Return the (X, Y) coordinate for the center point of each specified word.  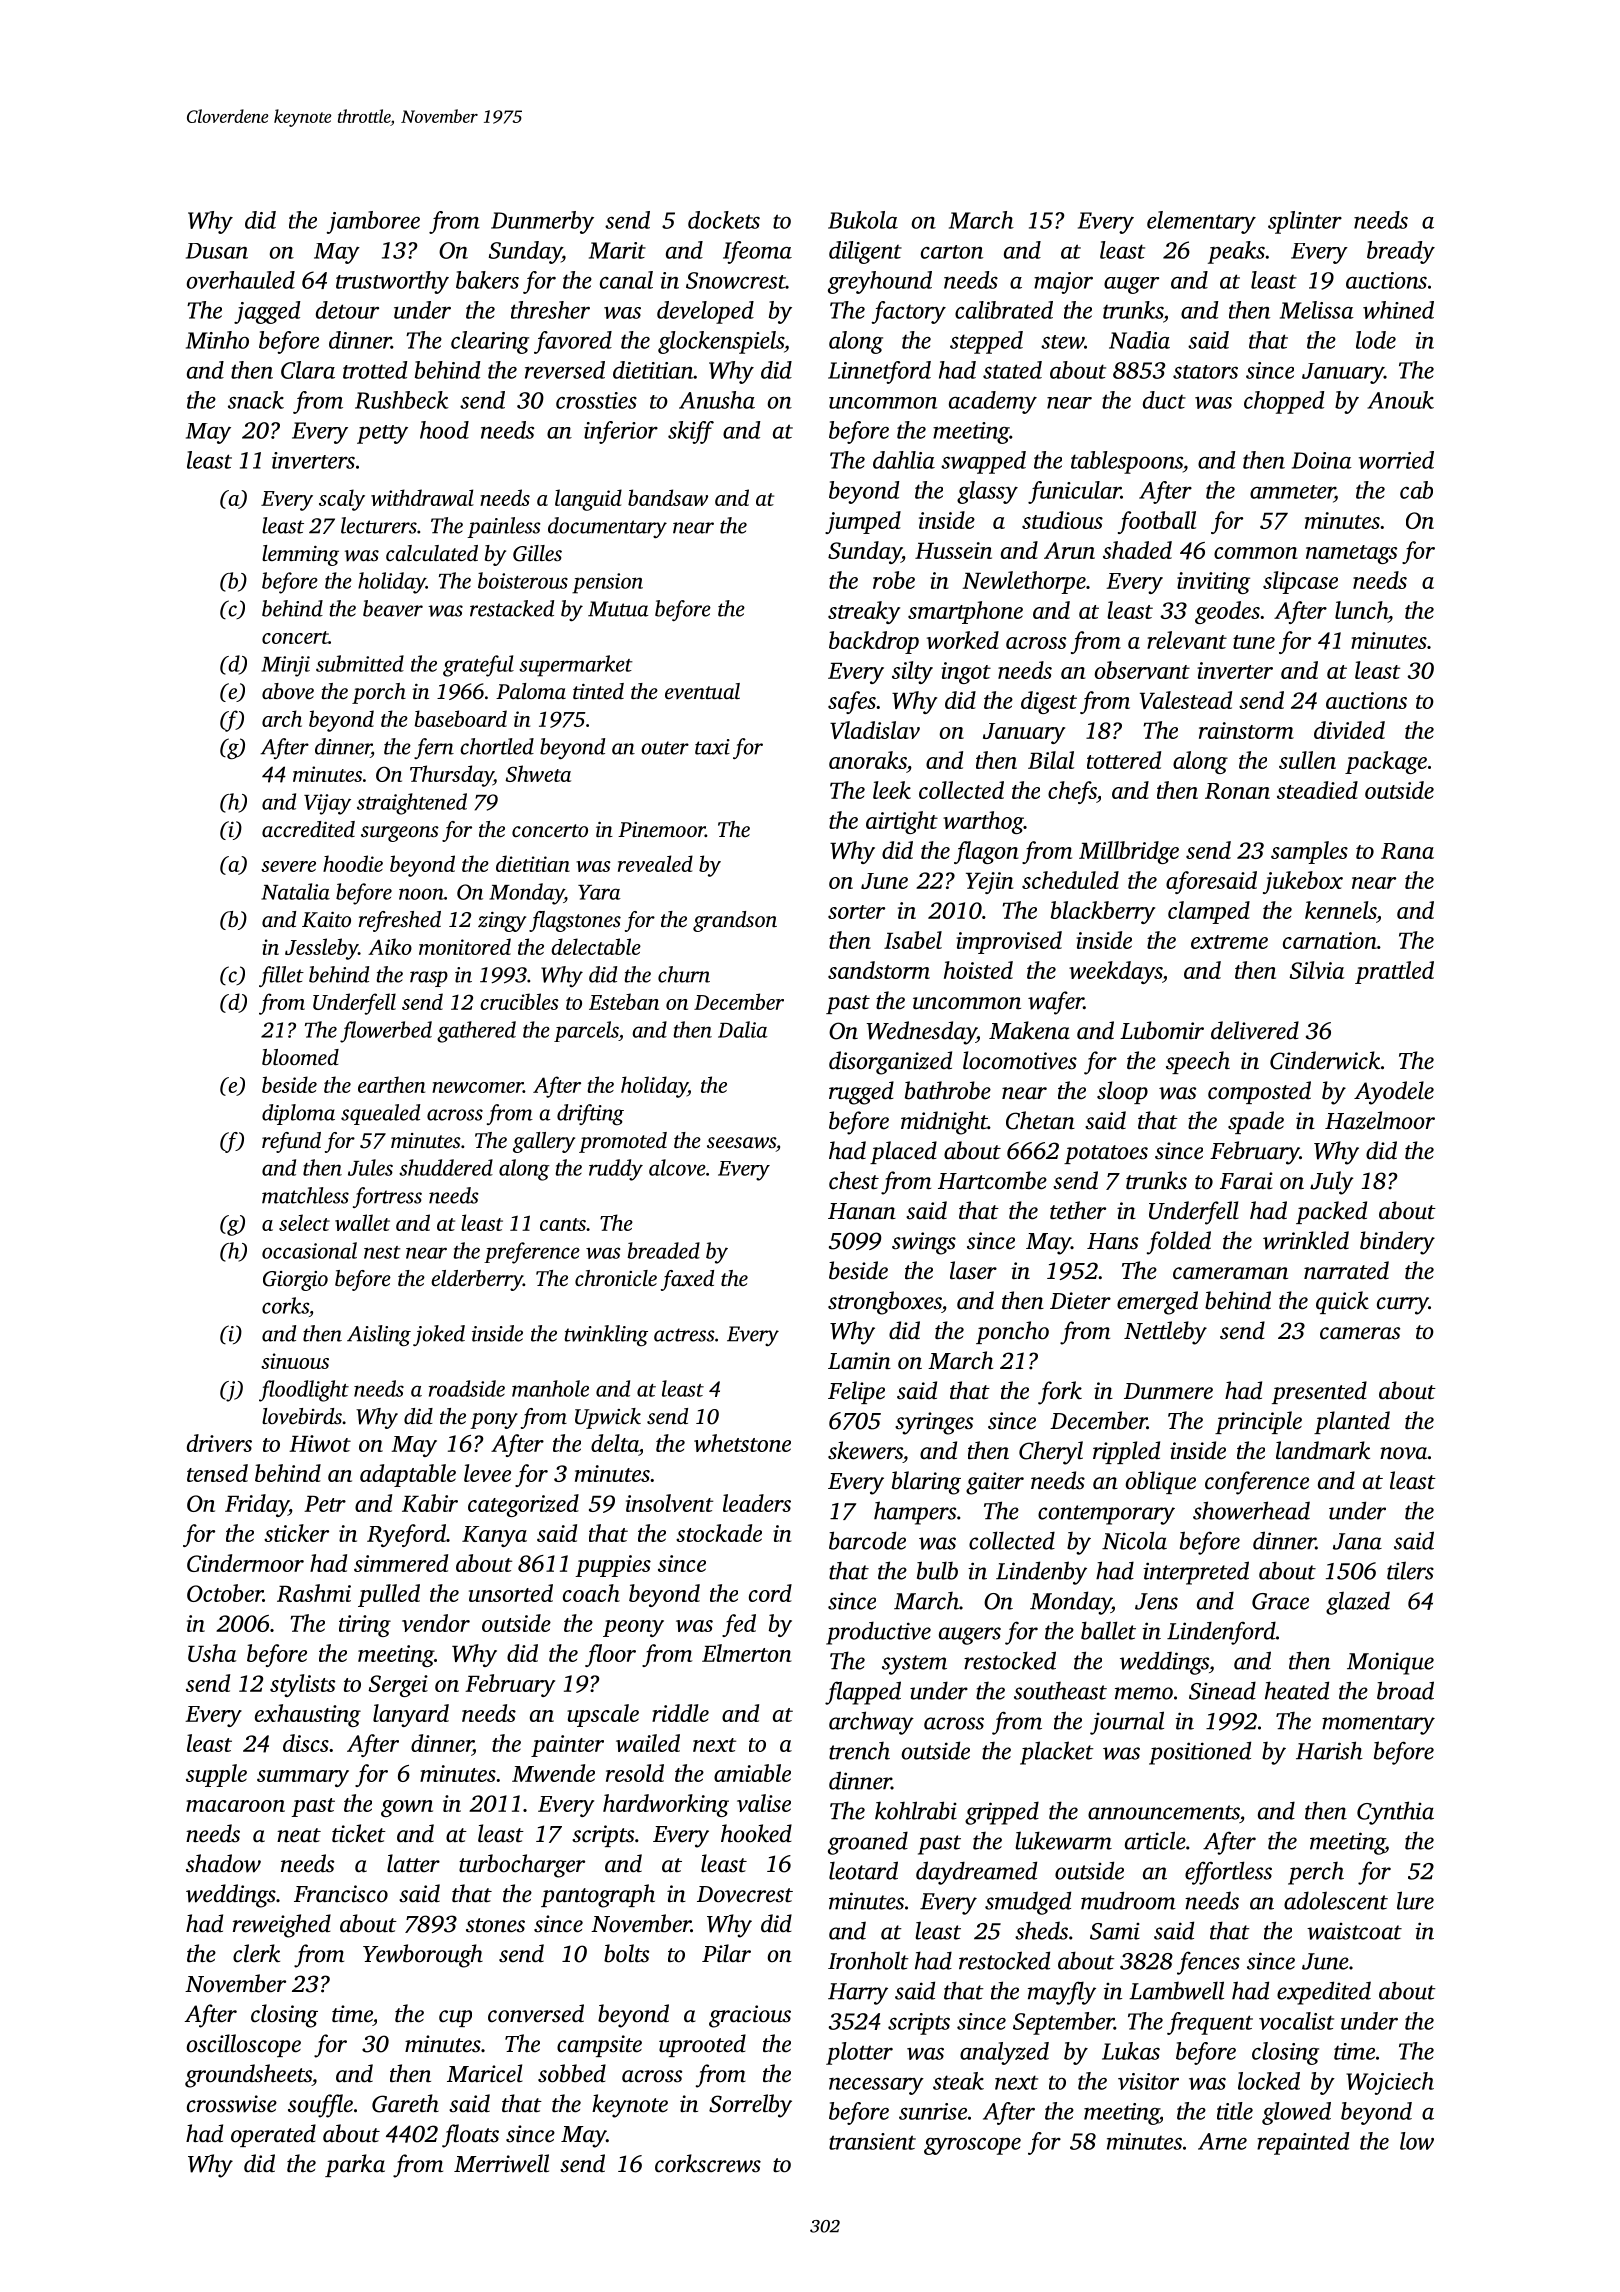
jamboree (373, 222)
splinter (1305, 222)
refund (291, 1142)
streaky (864, 612)
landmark (1323, 1450)
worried (1396, 460)
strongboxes (885, 1303)
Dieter (1080, 1301)
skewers (865, 1450)
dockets (724, 220)
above (288, 691)
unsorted (511, 1593)
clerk (256, 1953)
